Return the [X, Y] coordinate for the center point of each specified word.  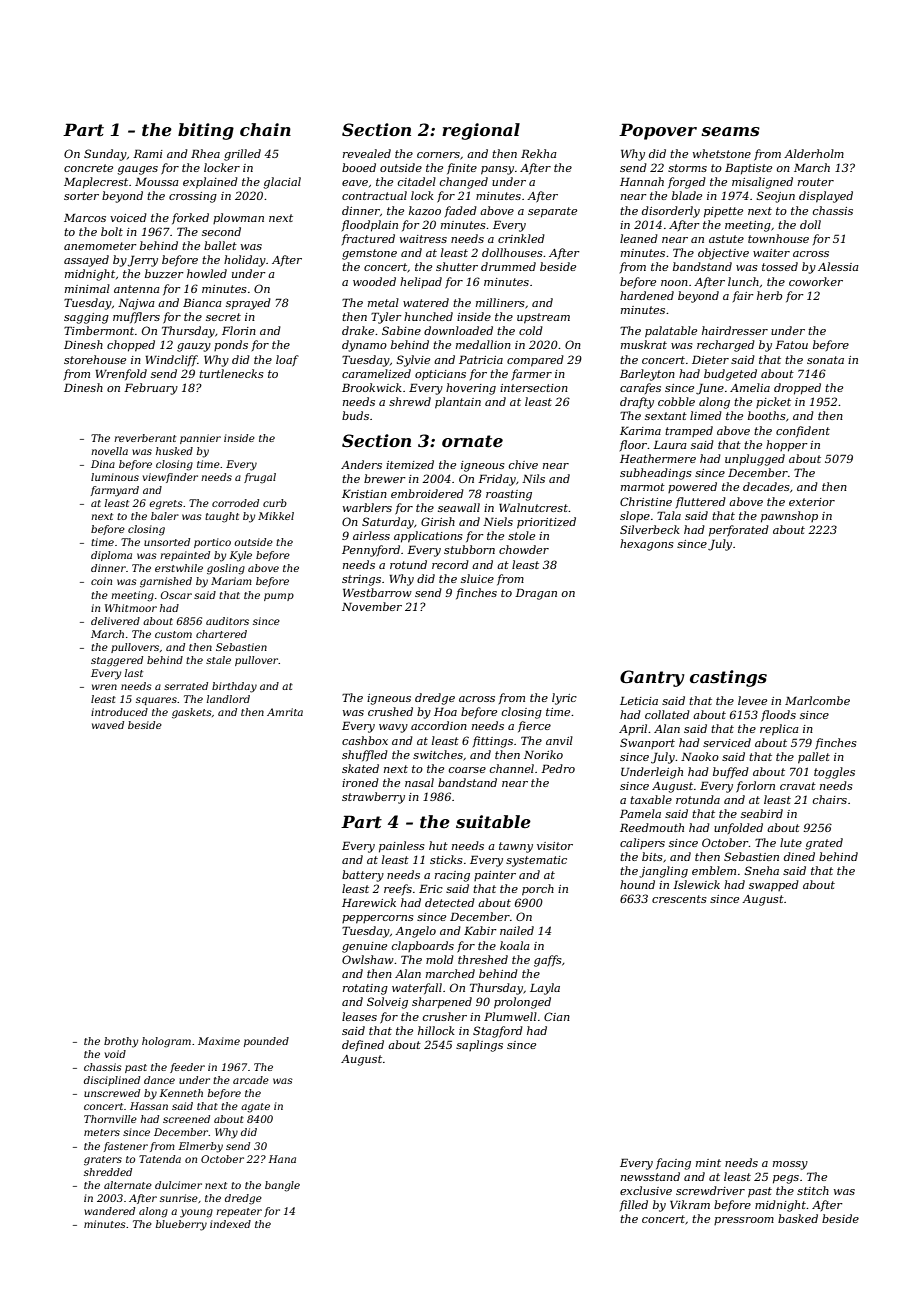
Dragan [536, 594]
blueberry [181, 1225]
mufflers [136, 318]
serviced [727, 742]
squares [156, 701]
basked [798, 1218]
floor [634, 445]
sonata [825, 360]
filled [634, 1205]
